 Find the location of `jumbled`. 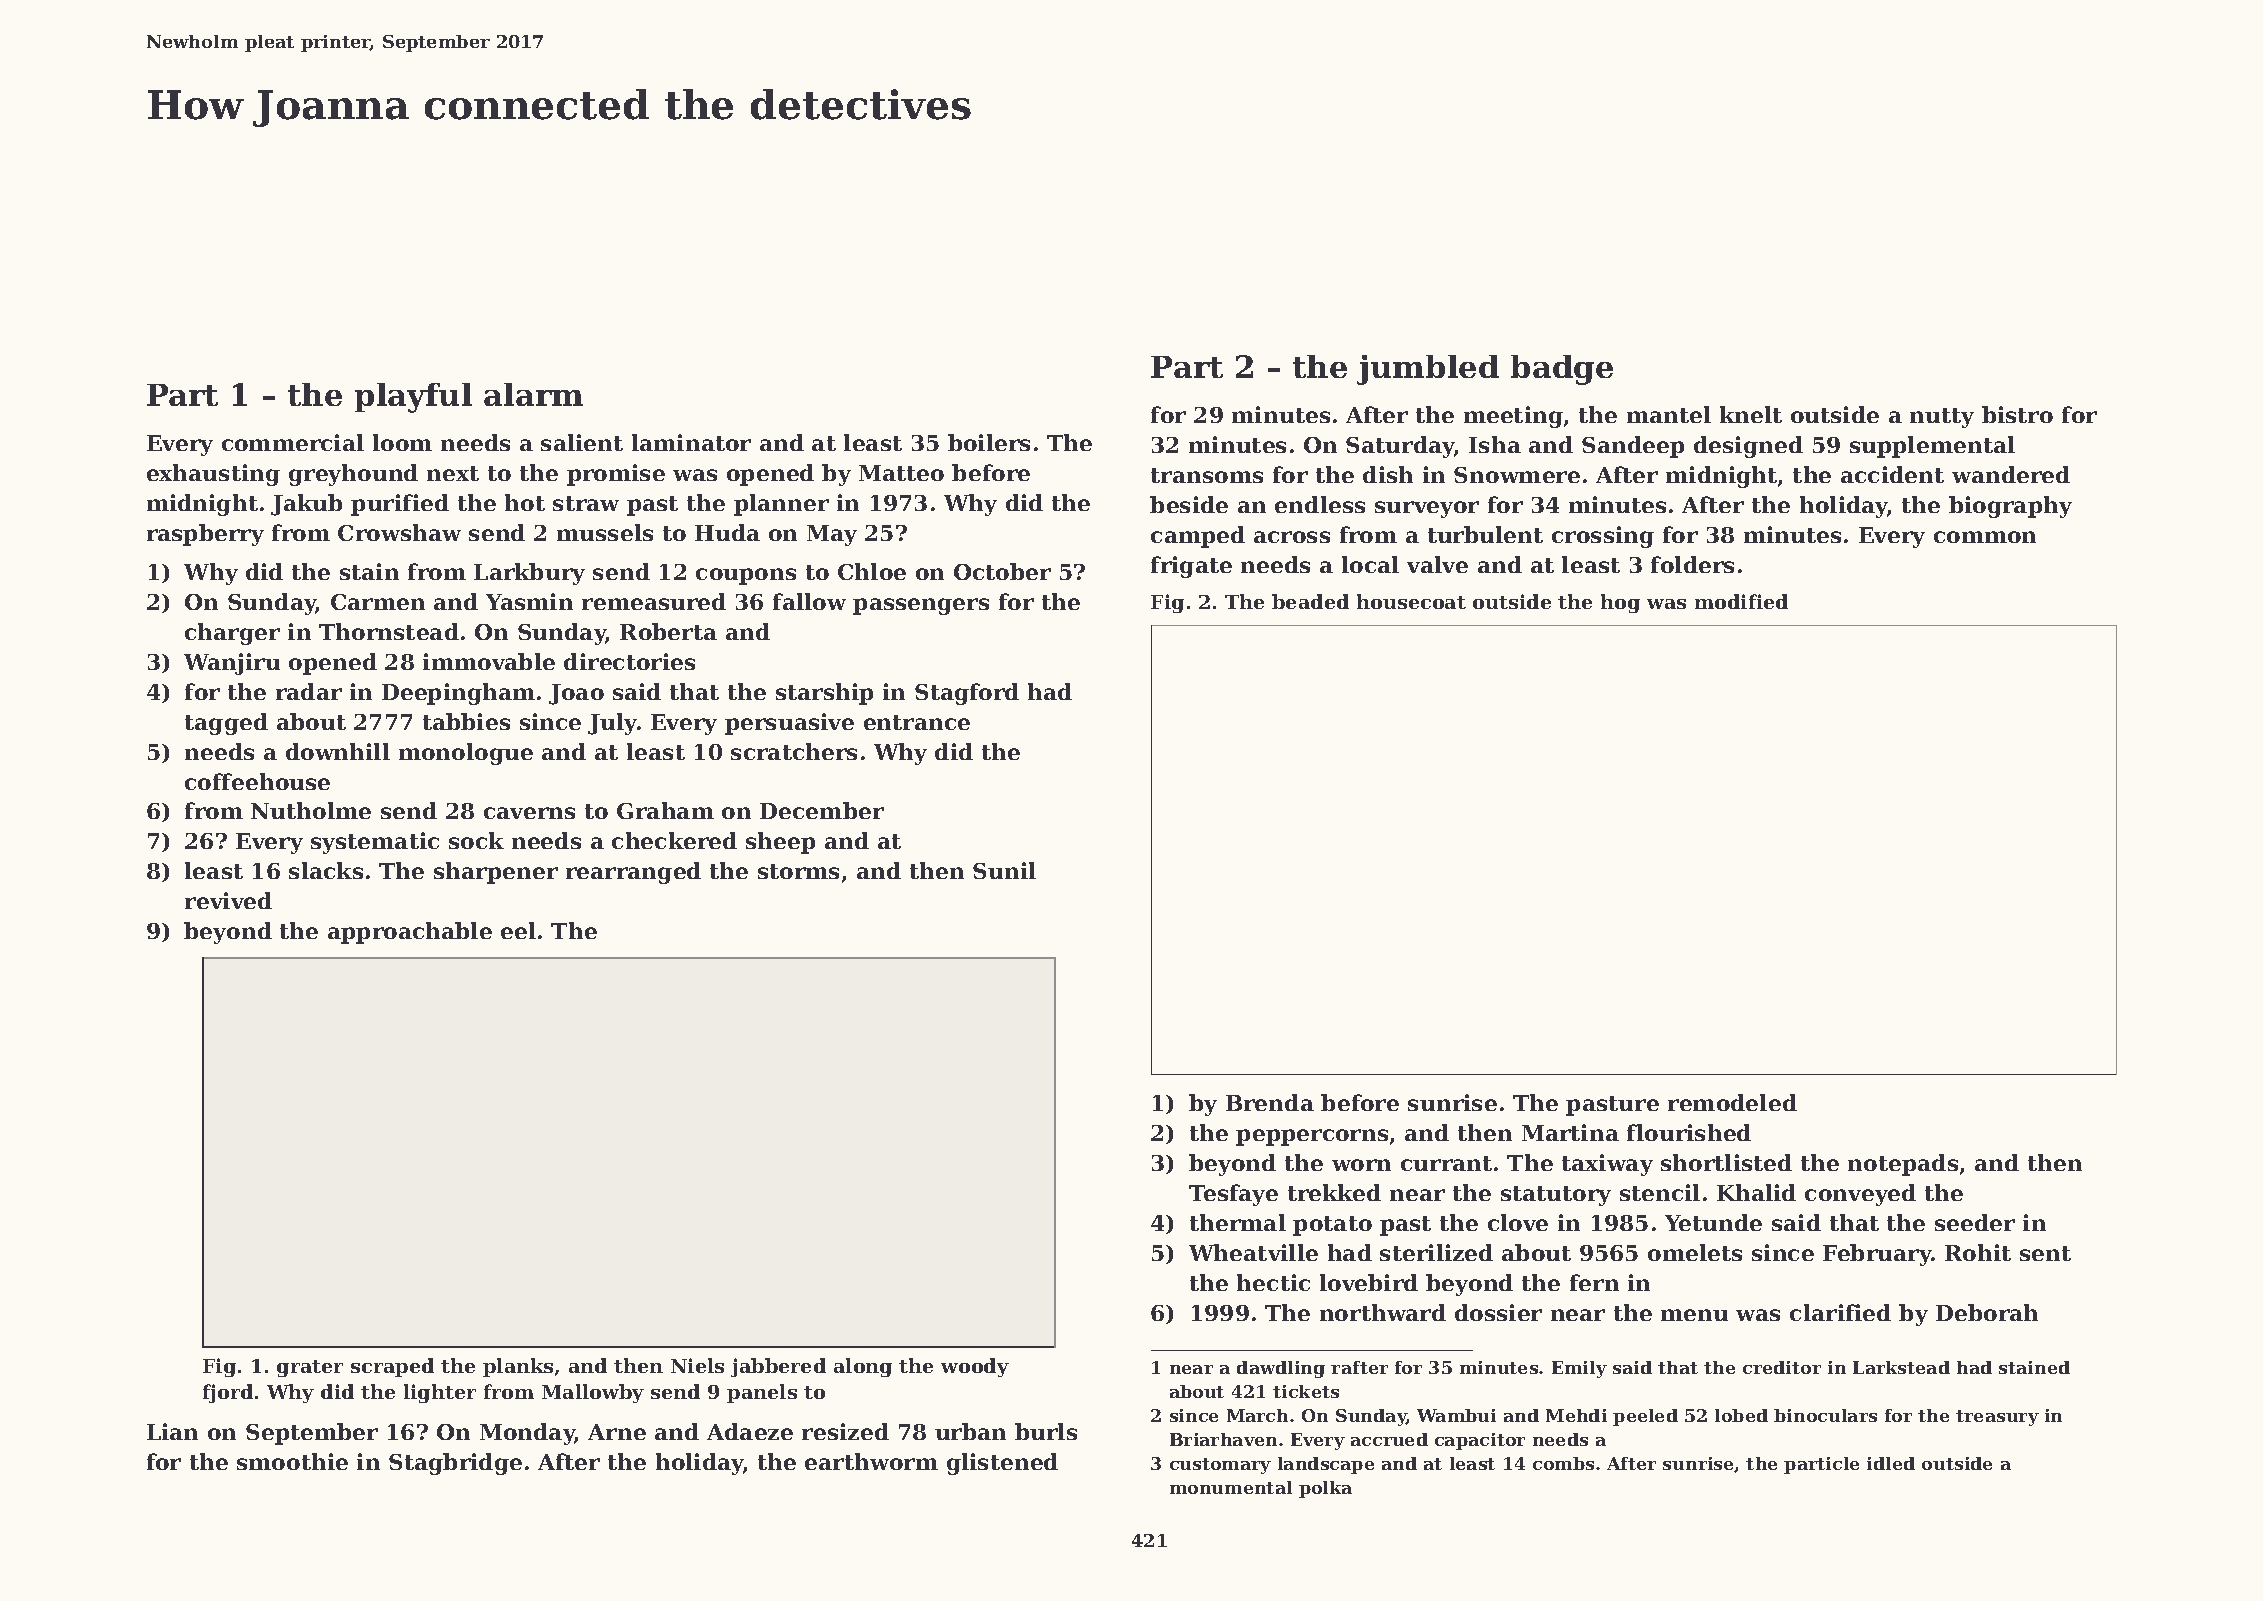

jumbled is located at coordinates (1428, 370).
